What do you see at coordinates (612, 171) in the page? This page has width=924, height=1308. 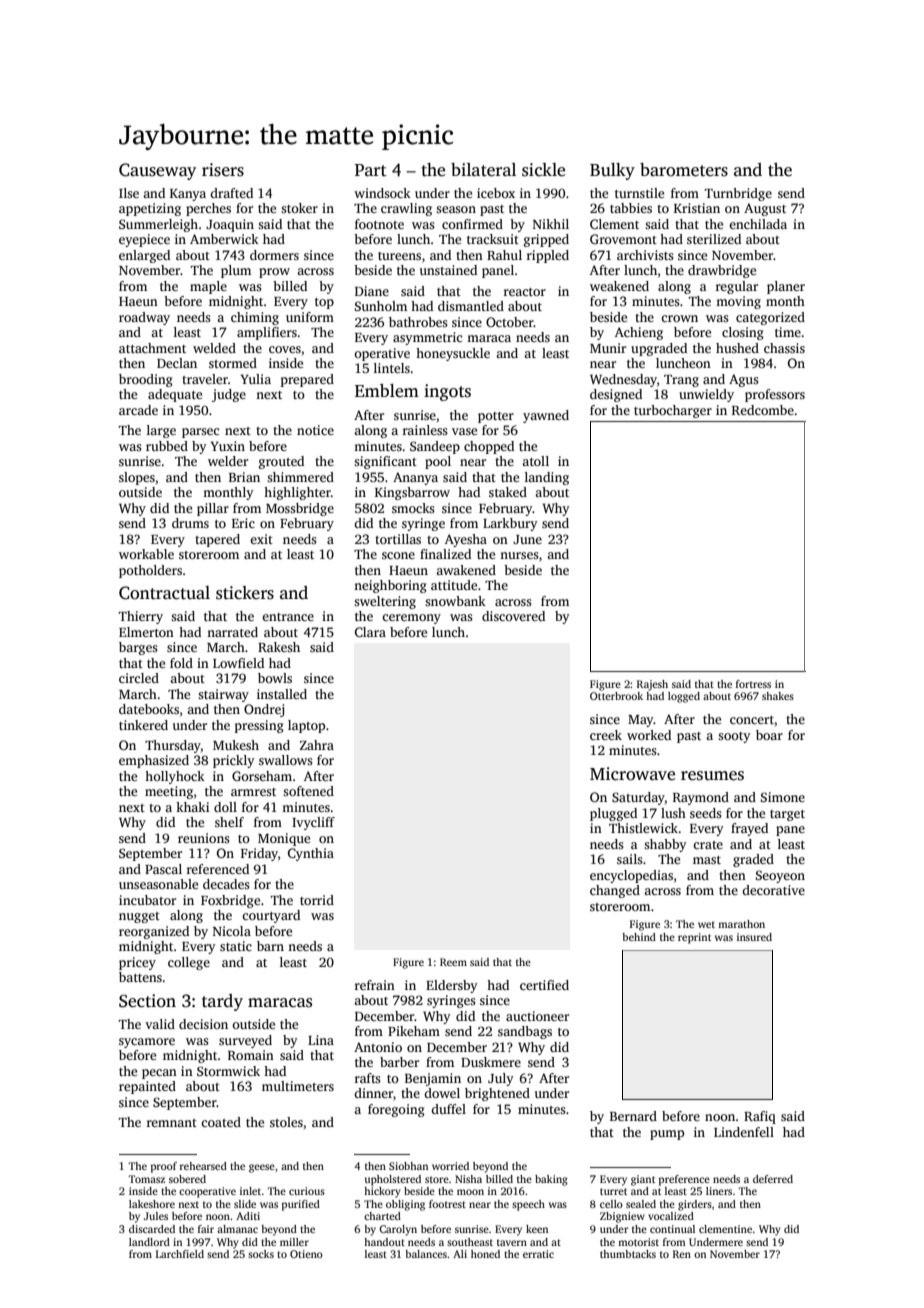 I see `Bulky` at bounding box center [612, 171].
